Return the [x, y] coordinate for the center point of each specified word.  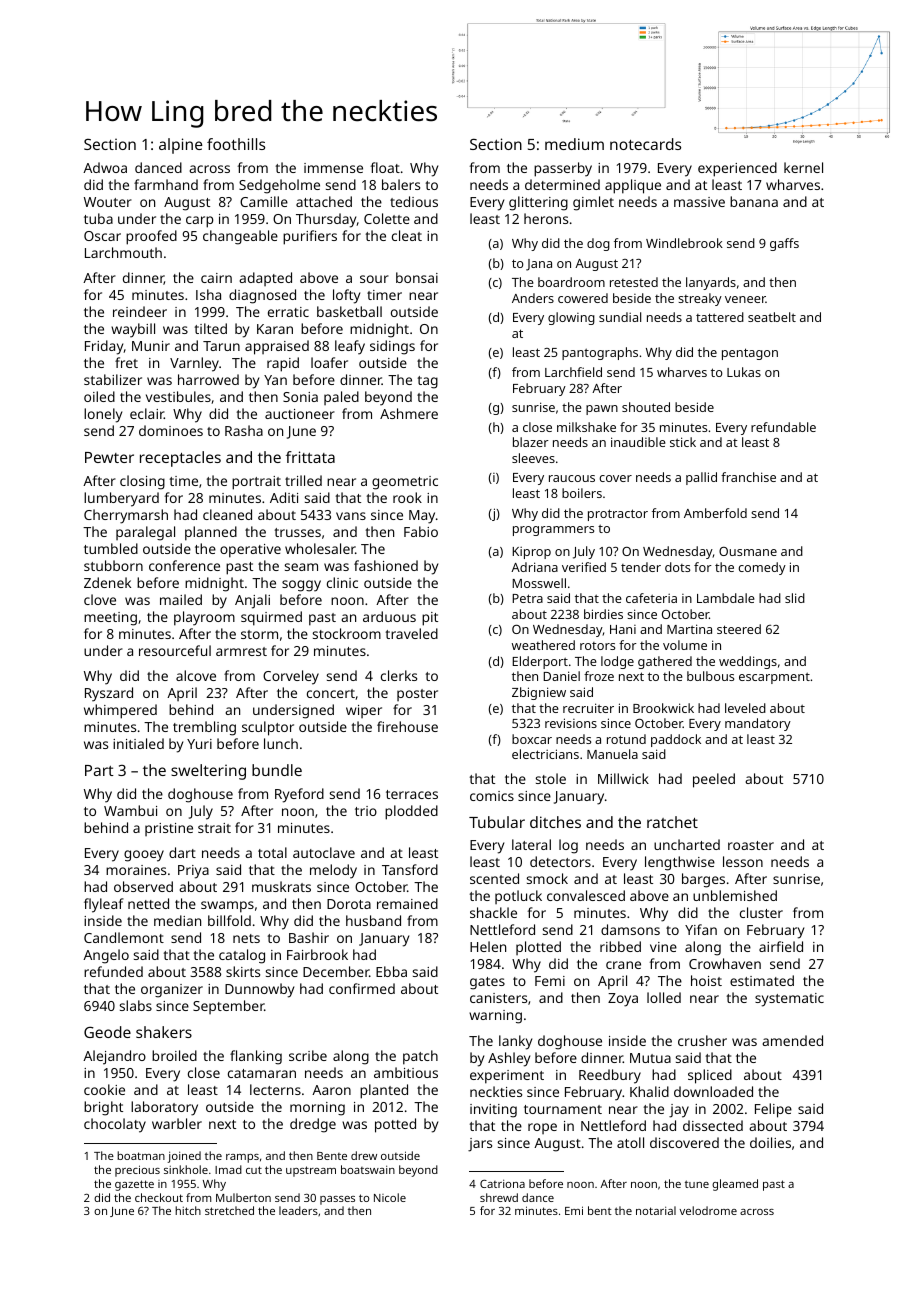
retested [634, 282]
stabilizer [113, 379]
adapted [265, 279]
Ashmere [409, 413]
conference [184, 565]
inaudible [638, 442]
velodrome [708, 1210]
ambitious [406, 1072]
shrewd [499, 1197]
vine [663, 947]
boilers [582, 493]
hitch [188, 1210]
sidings [392, 347]
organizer [172, 991]
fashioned [386, 565]
